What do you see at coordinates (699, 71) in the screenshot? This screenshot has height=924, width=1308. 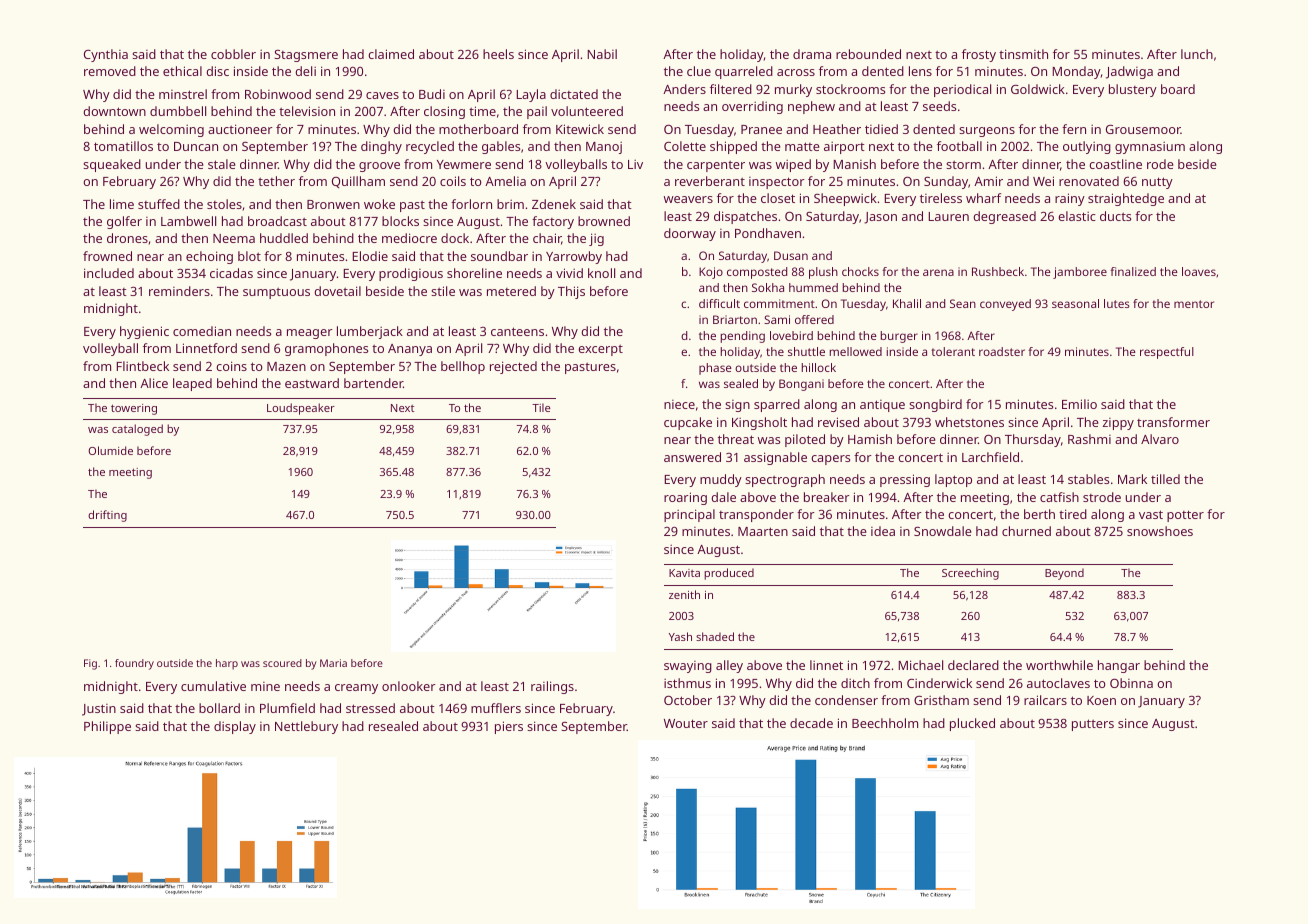 I see `clue` at bounding box center [699, 71].
